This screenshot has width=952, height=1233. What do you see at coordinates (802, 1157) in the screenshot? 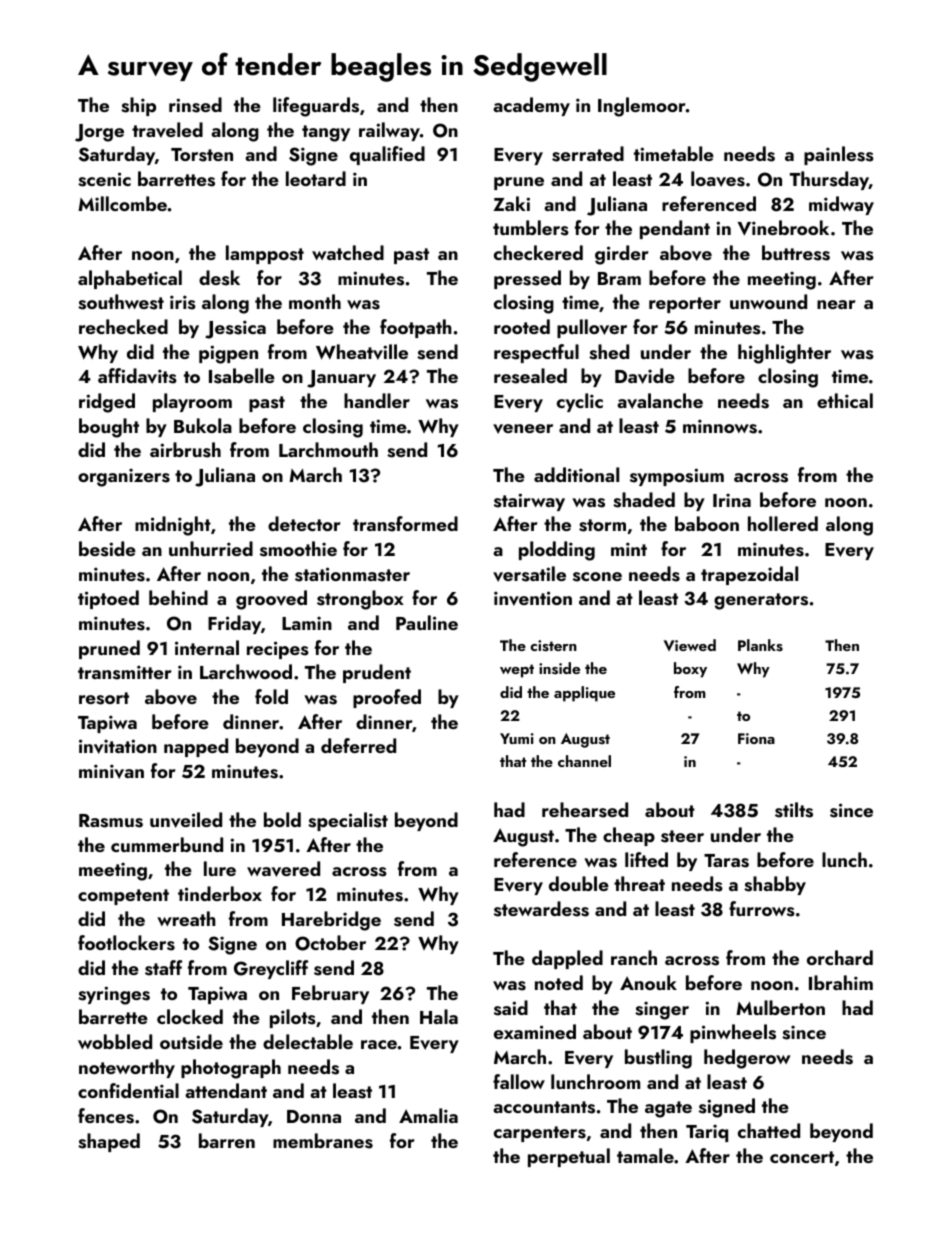
I see `concert` at bounding box center [802, 1157].
